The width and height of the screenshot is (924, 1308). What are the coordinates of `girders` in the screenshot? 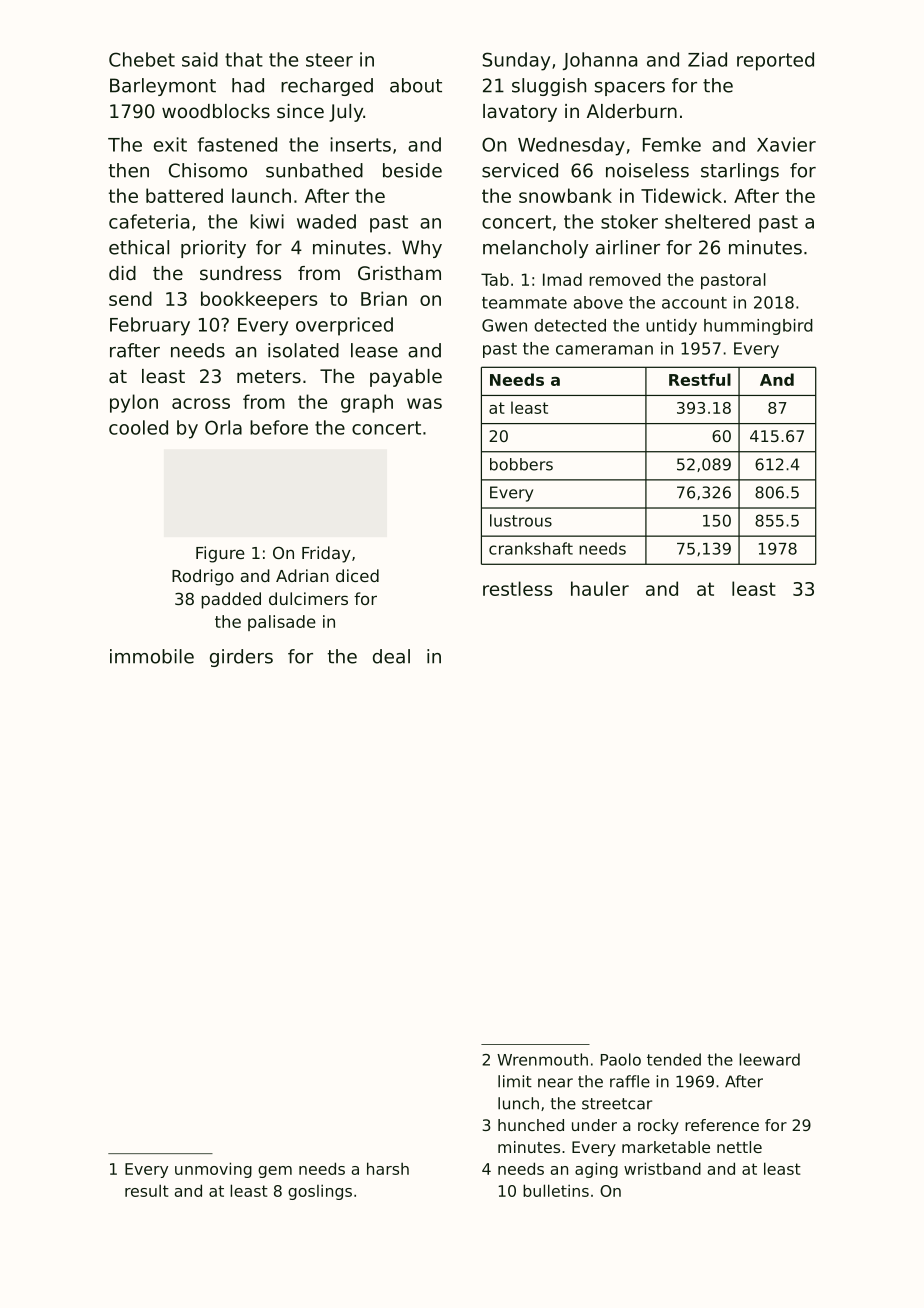 It's located at (241, 658).
